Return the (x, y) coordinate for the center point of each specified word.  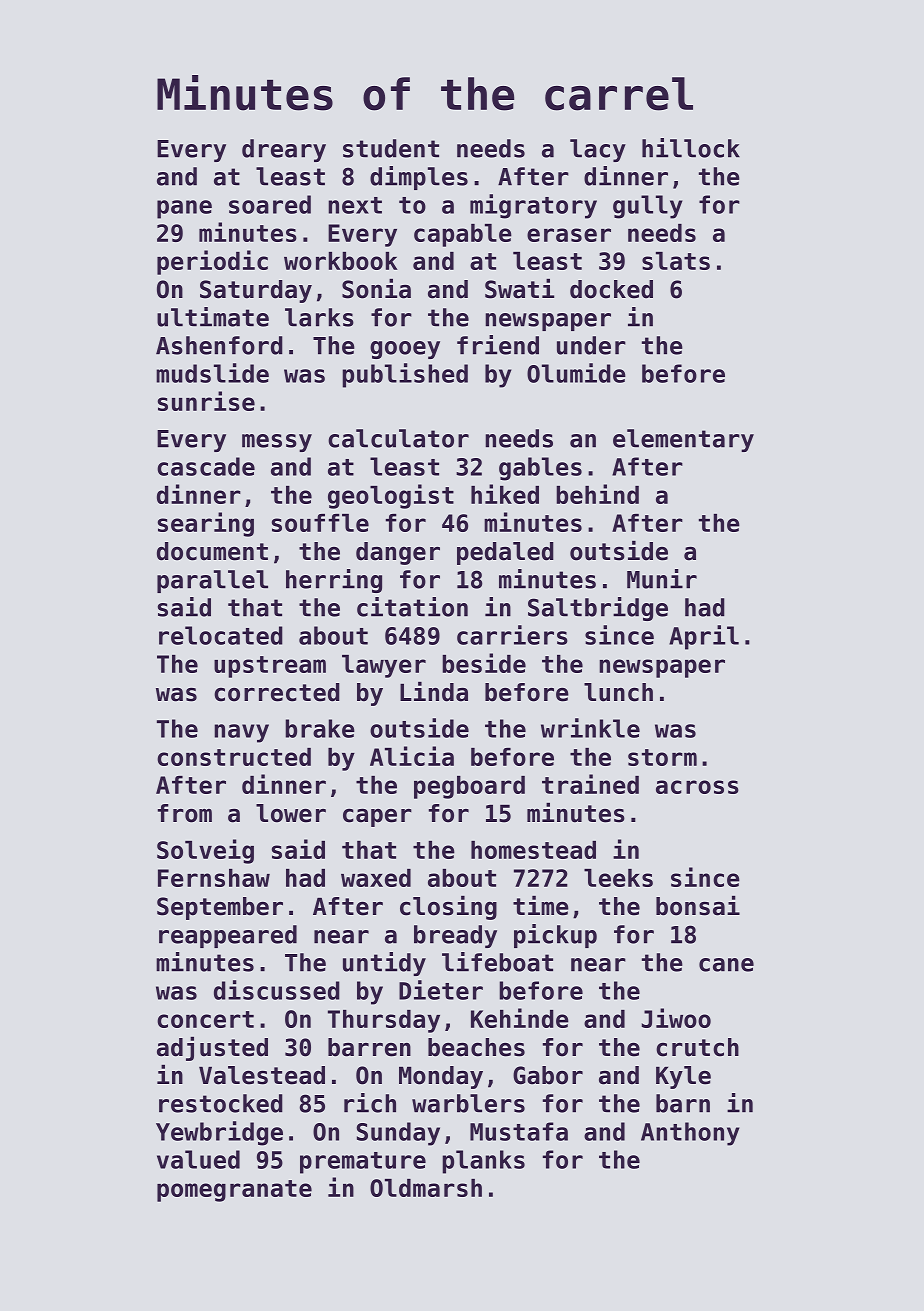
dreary (284, 150)
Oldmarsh (426, 1188)
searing (206, 524)
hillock (691, 148)
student (391, 148)
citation (412, 607)
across (697, 787)
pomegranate (234, 1191)
